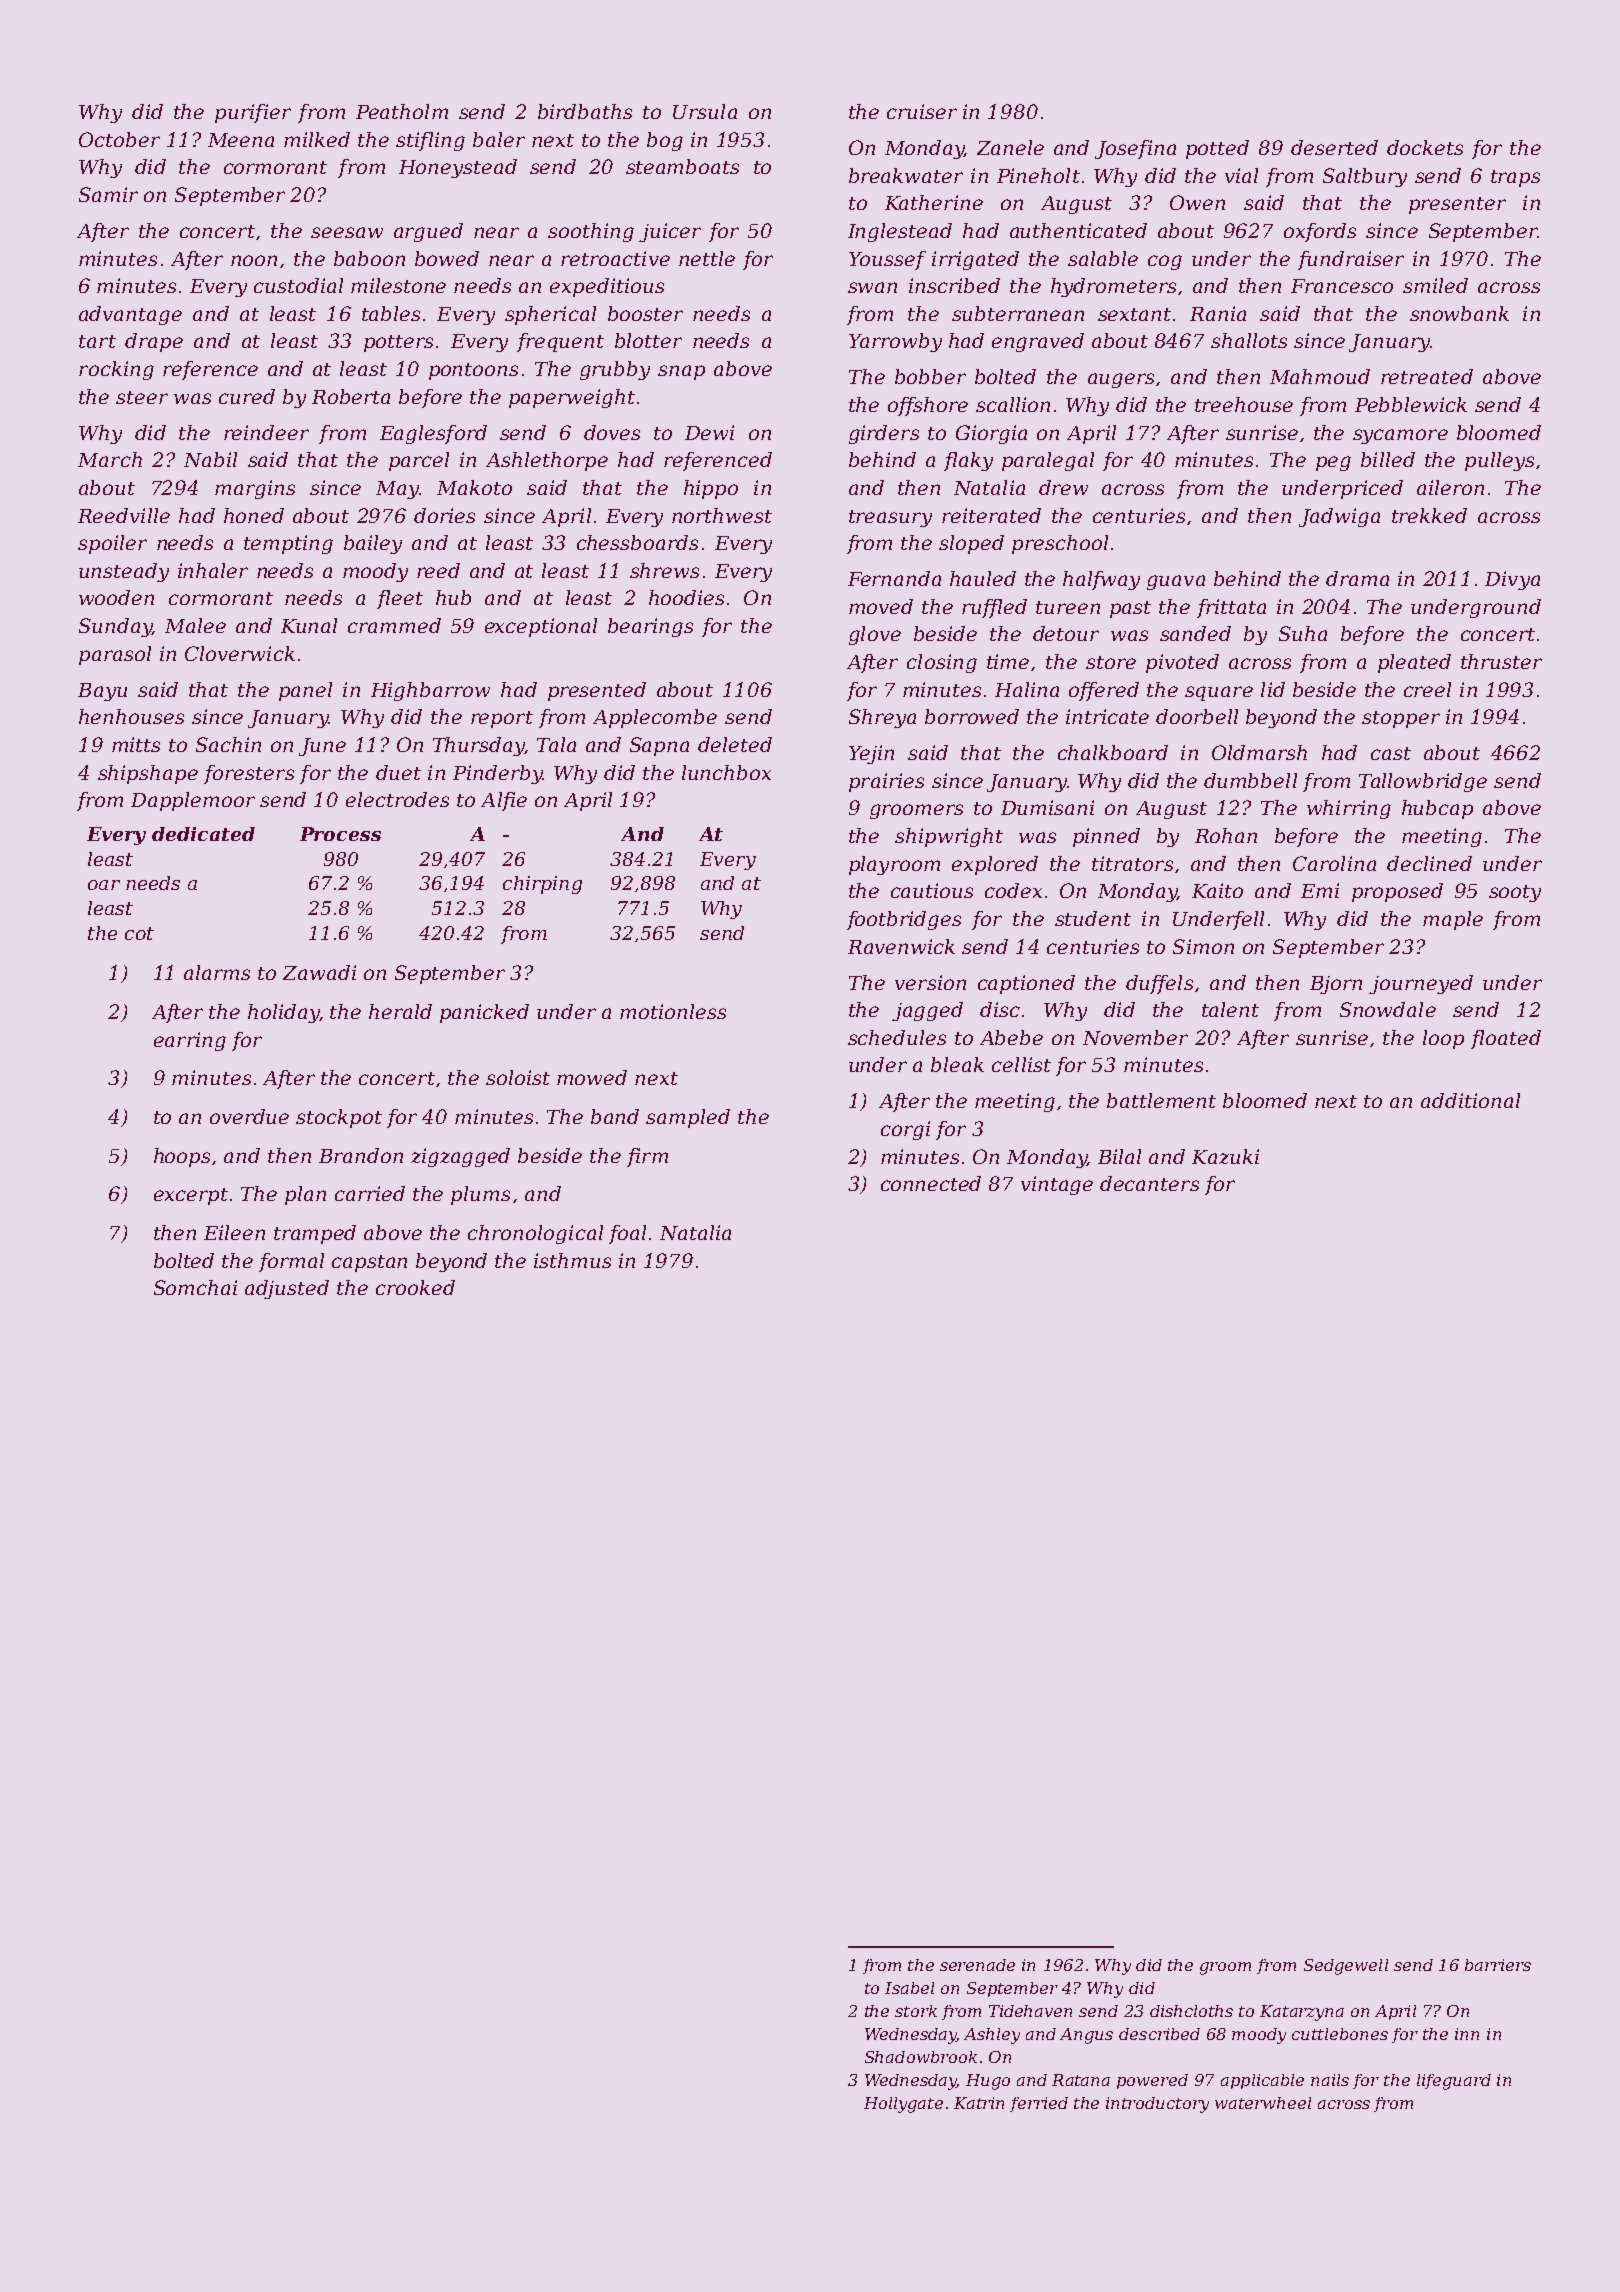  Describe the element at coordinates (291, 1262) in the document. I see `formal` at that location.
